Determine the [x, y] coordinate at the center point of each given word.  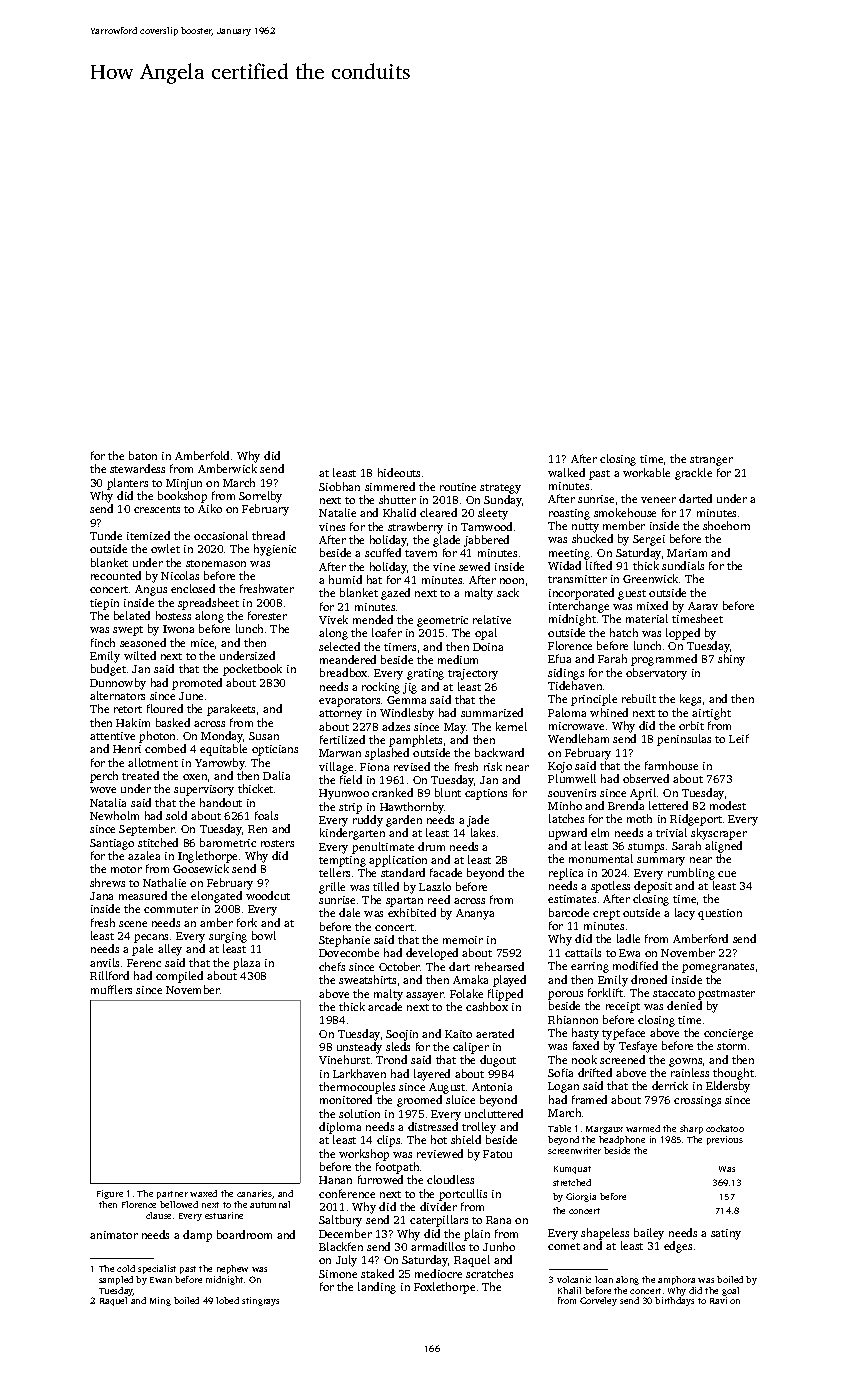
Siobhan [339, 486]
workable [646, 472]
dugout [498, 1061]
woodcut [268, 895]
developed [432, 954]
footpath [397, 1168]
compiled [179, 977]
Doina [488, 647]
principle [594, 700]
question [720, 914]
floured [165, 708]
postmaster [726, 995]
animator [114, 1235]
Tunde [106, 535]
